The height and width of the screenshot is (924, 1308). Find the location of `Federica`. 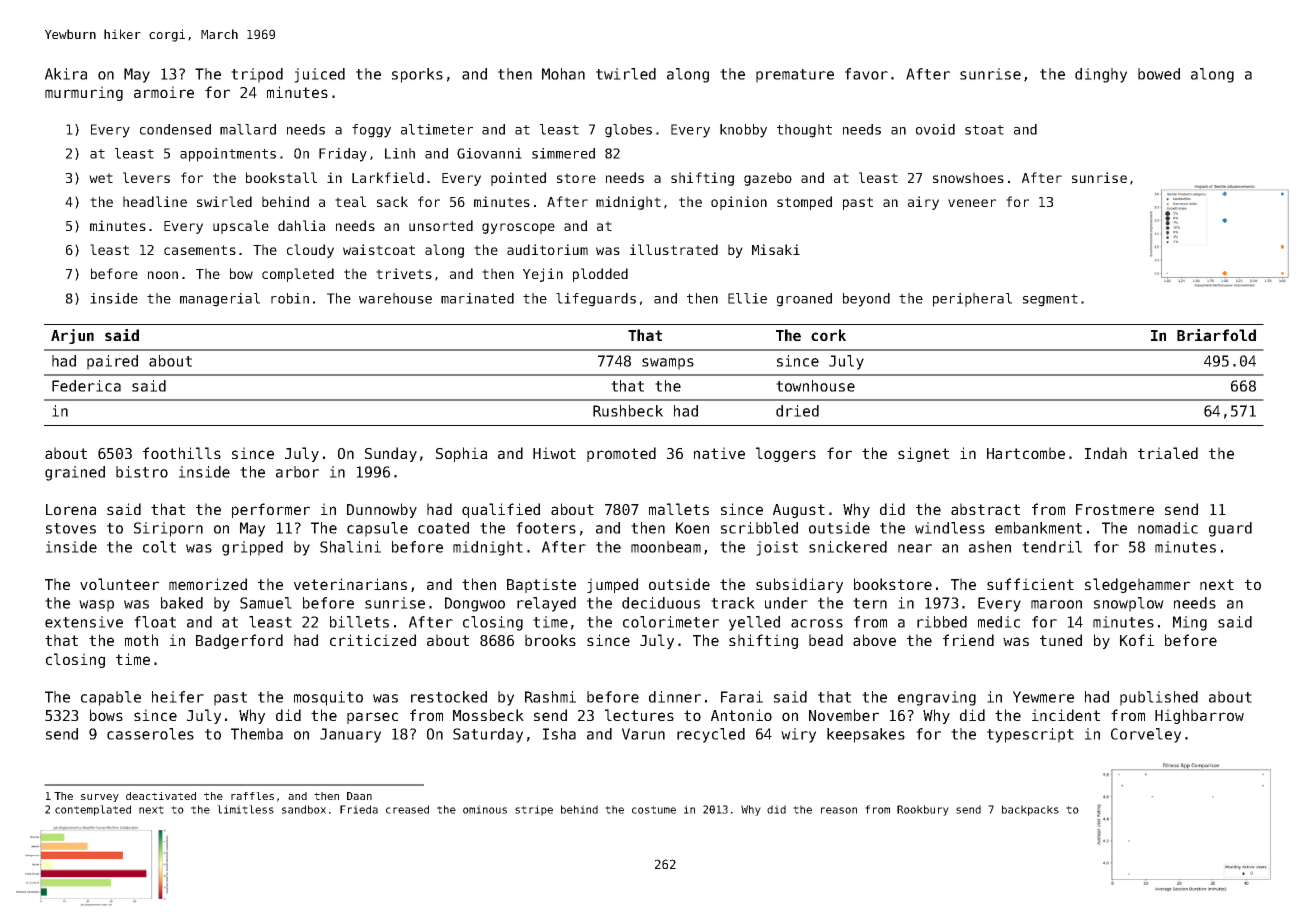

Federica is located at coordinates (86, 386).
